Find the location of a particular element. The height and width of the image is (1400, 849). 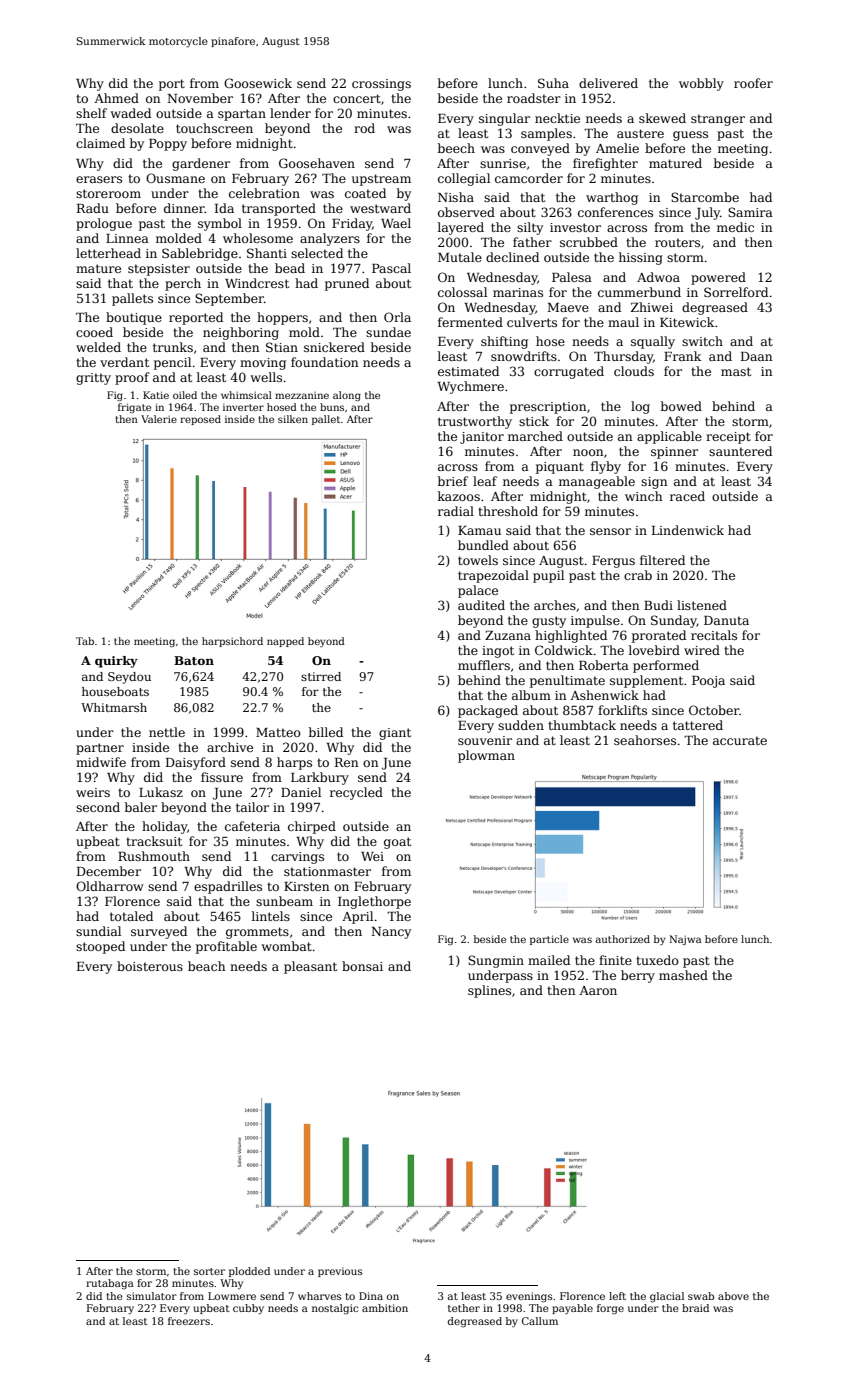

Goosewick is located at coordinates (258, 83).
